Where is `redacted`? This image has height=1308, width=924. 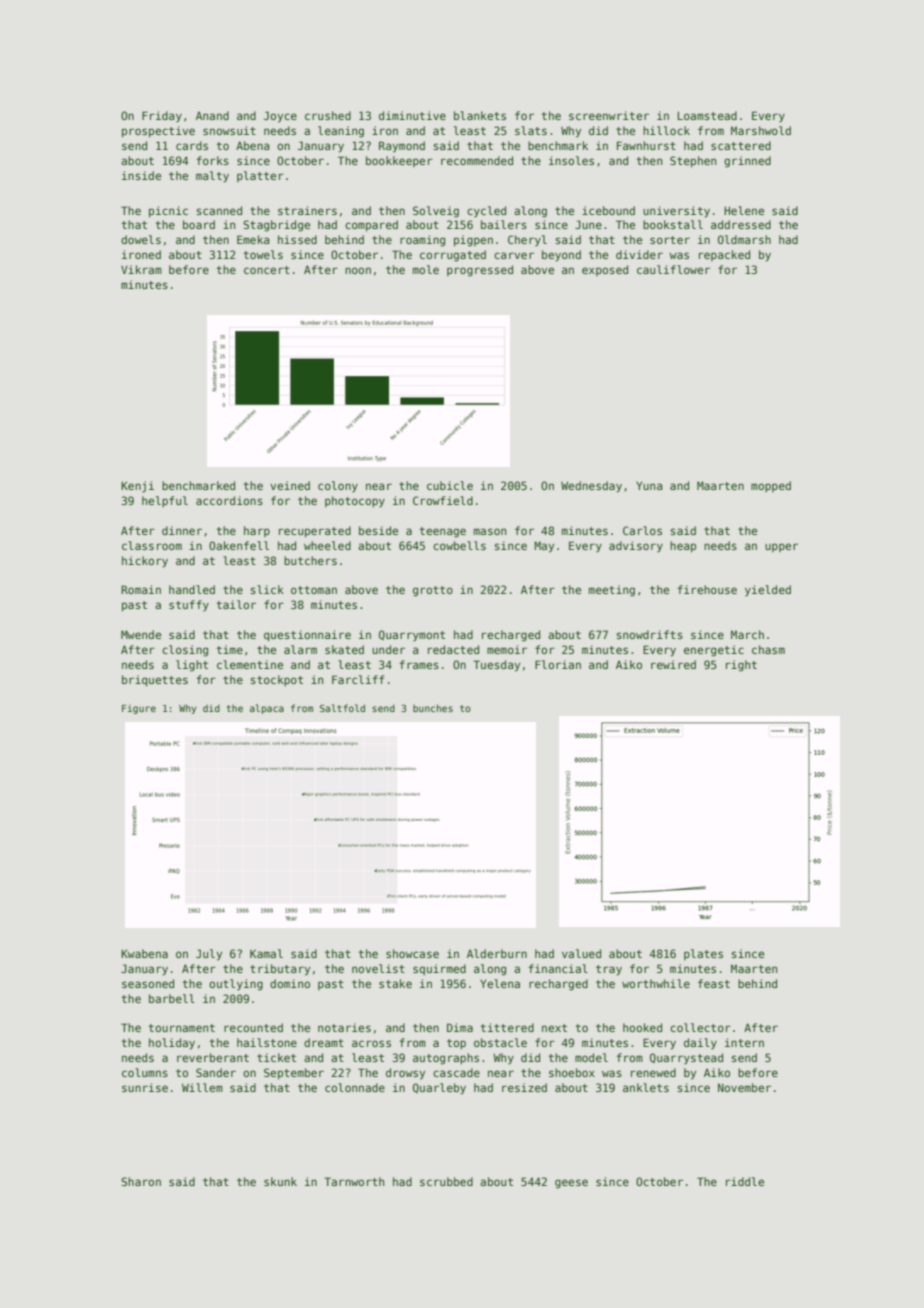
redacted is located at coordinates (453, 649).
